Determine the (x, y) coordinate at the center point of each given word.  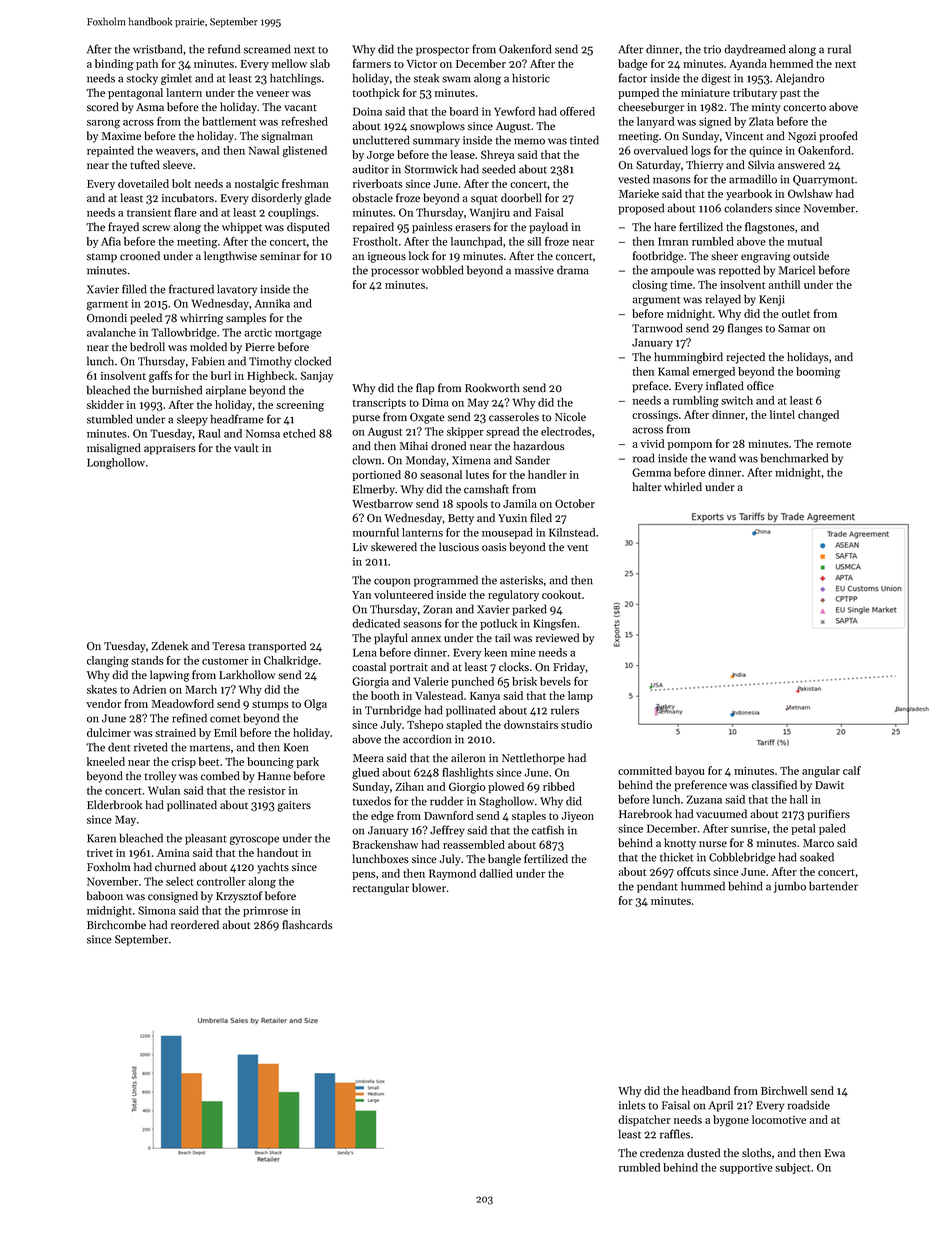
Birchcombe (116, 925)
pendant (657, 887)
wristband (157, 49)
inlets (632, 1105)
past (790, 94)
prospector (442, 51)
